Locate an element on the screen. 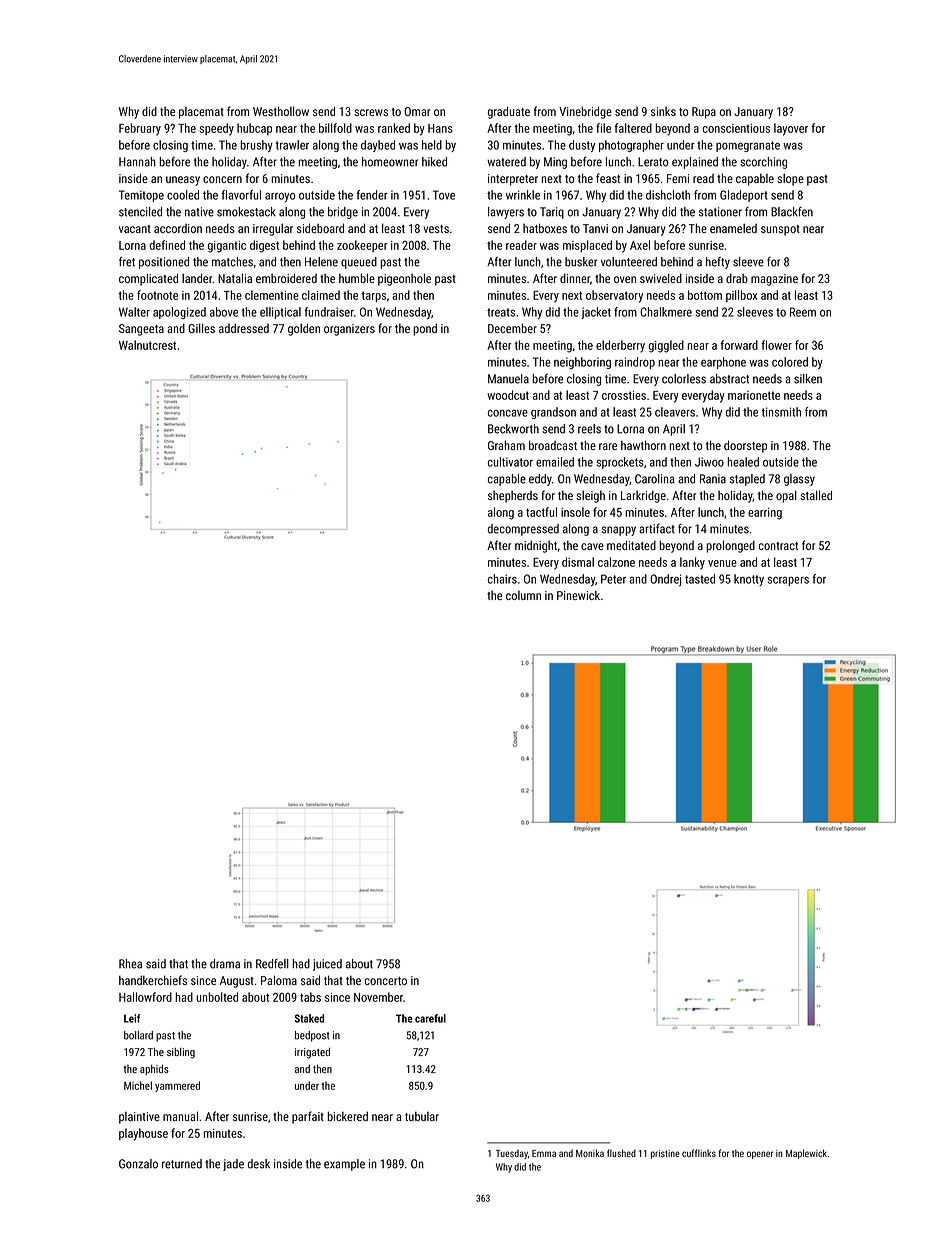 Image resolution: width=952 pixels, height=1233 pixels. Hannah is located at coordinates (137, 162).
